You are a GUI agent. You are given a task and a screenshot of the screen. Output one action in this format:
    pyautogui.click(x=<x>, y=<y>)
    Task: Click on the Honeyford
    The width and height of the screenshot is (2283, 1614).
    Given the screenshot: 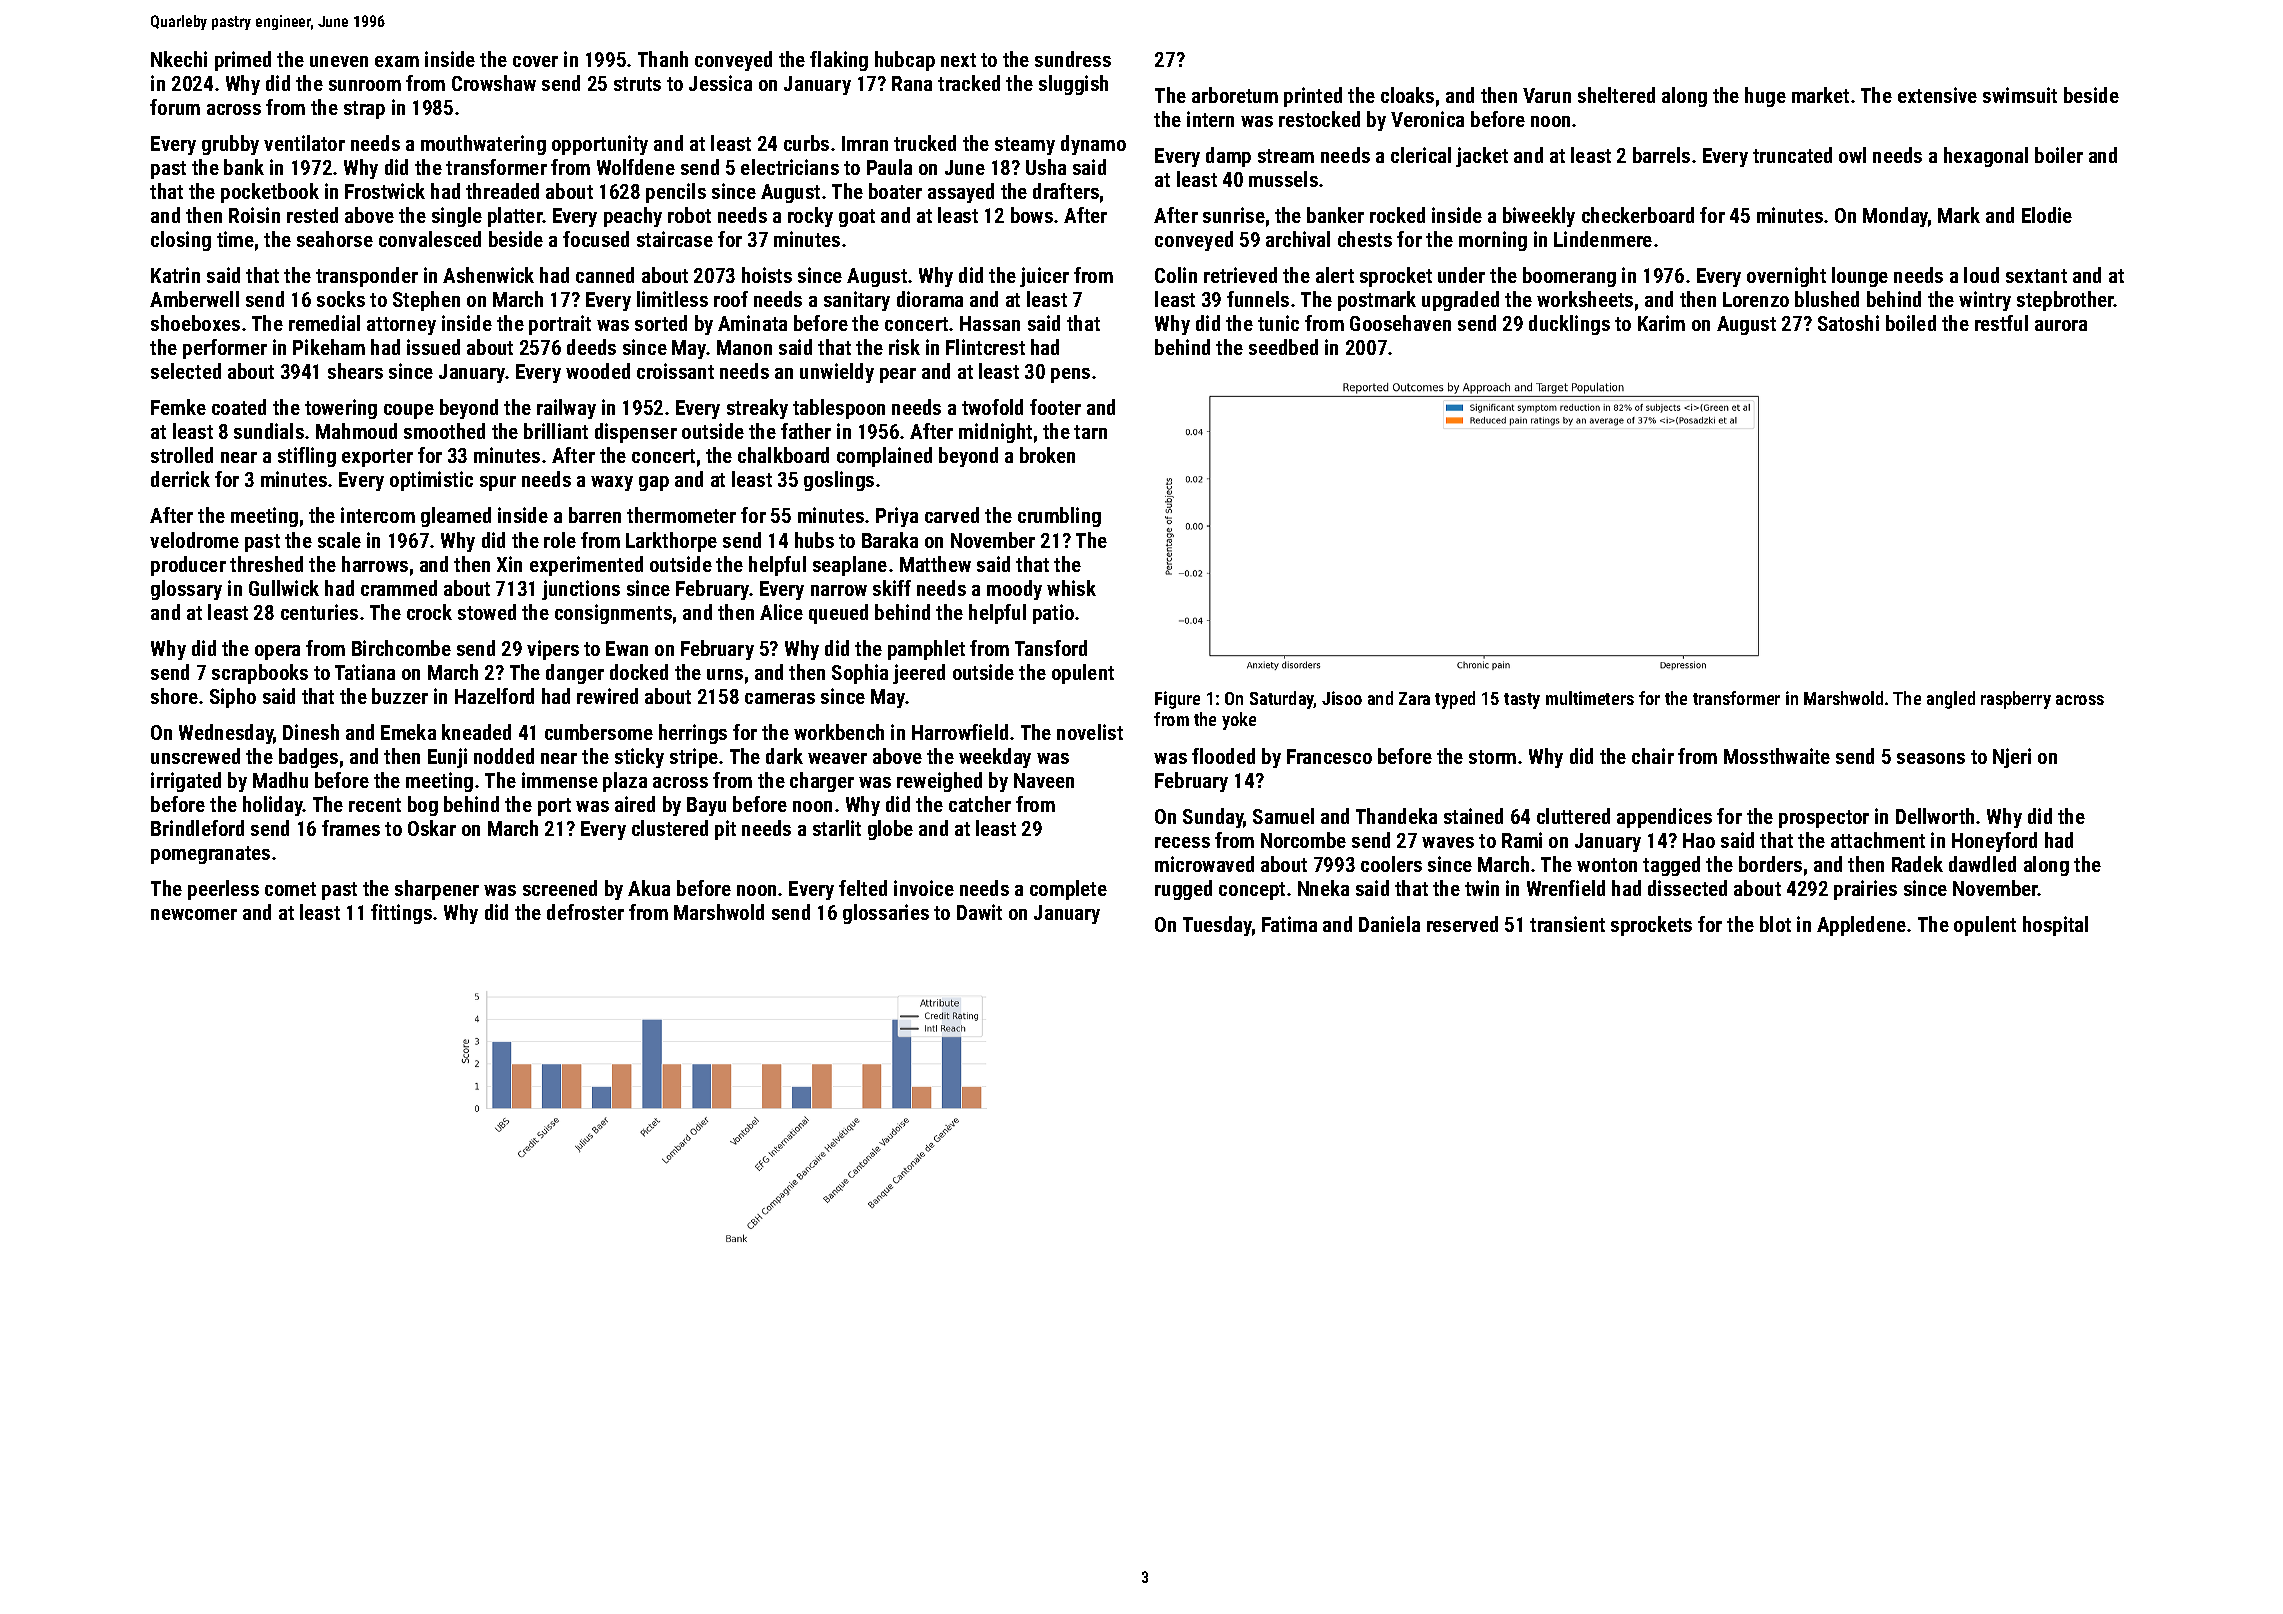 What is the action you would take?
    pyautogui.click(x=1994, y=842)
